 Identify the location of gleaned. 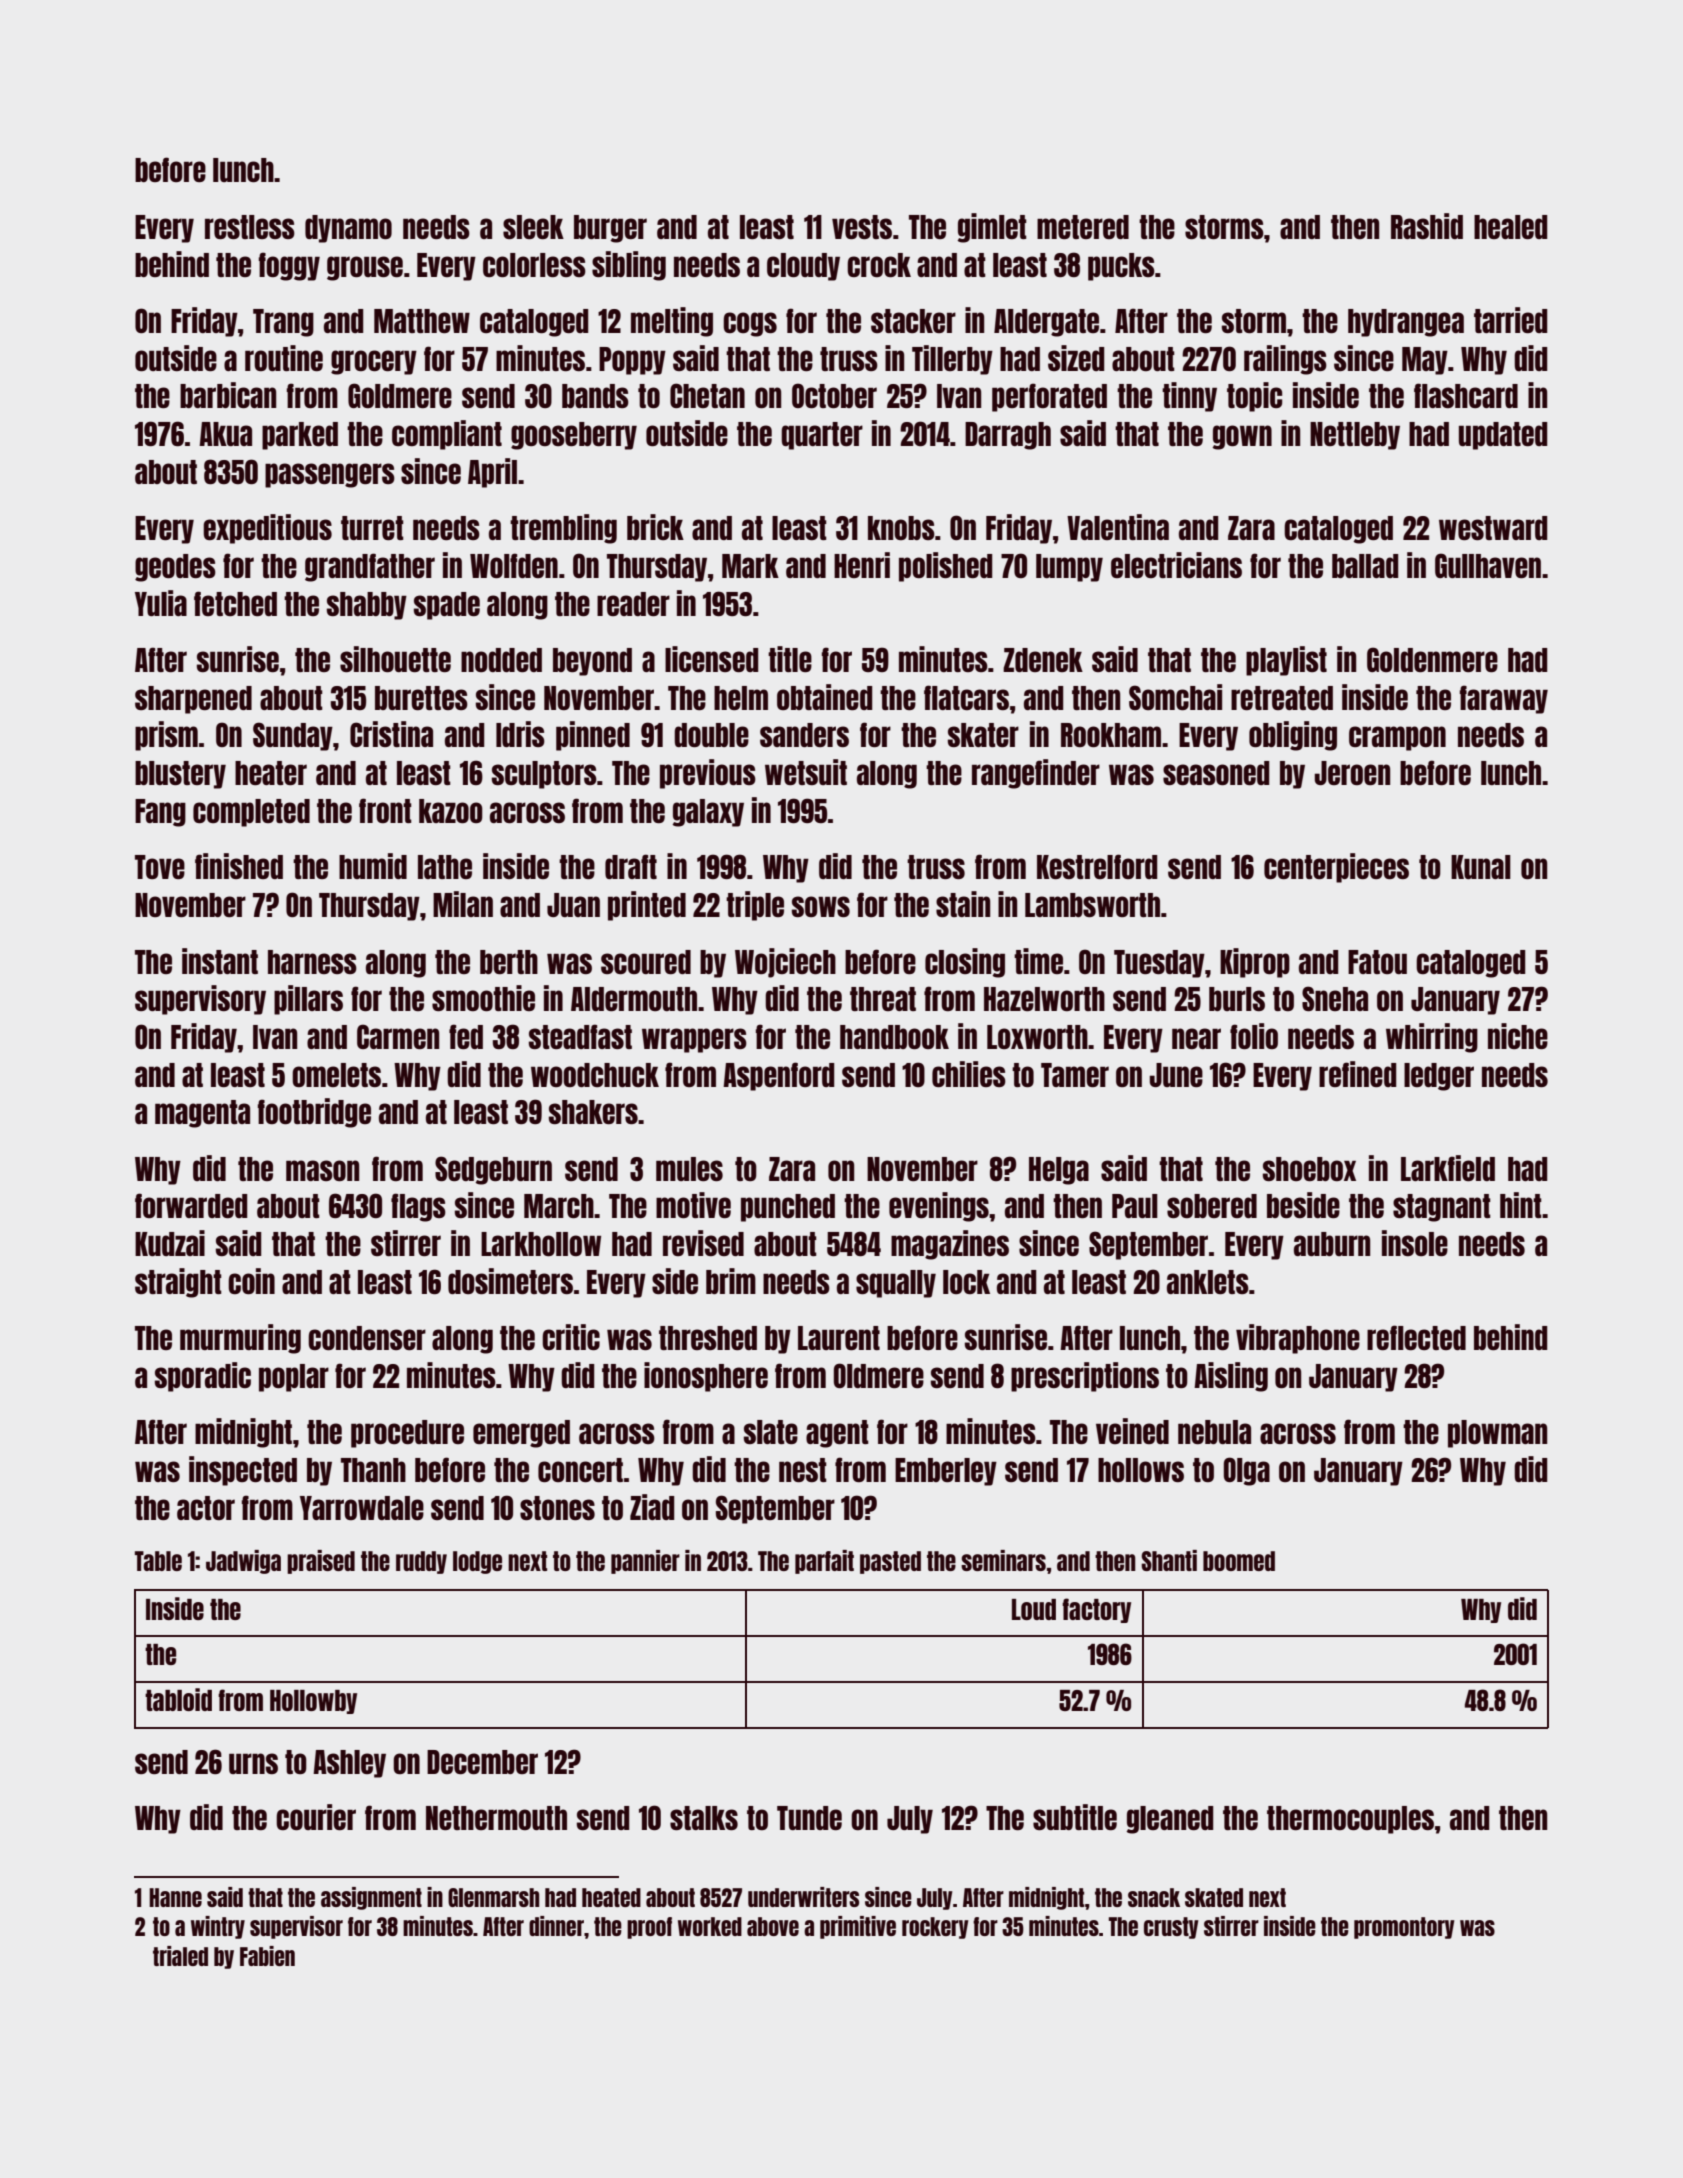
(1170, 1820).
